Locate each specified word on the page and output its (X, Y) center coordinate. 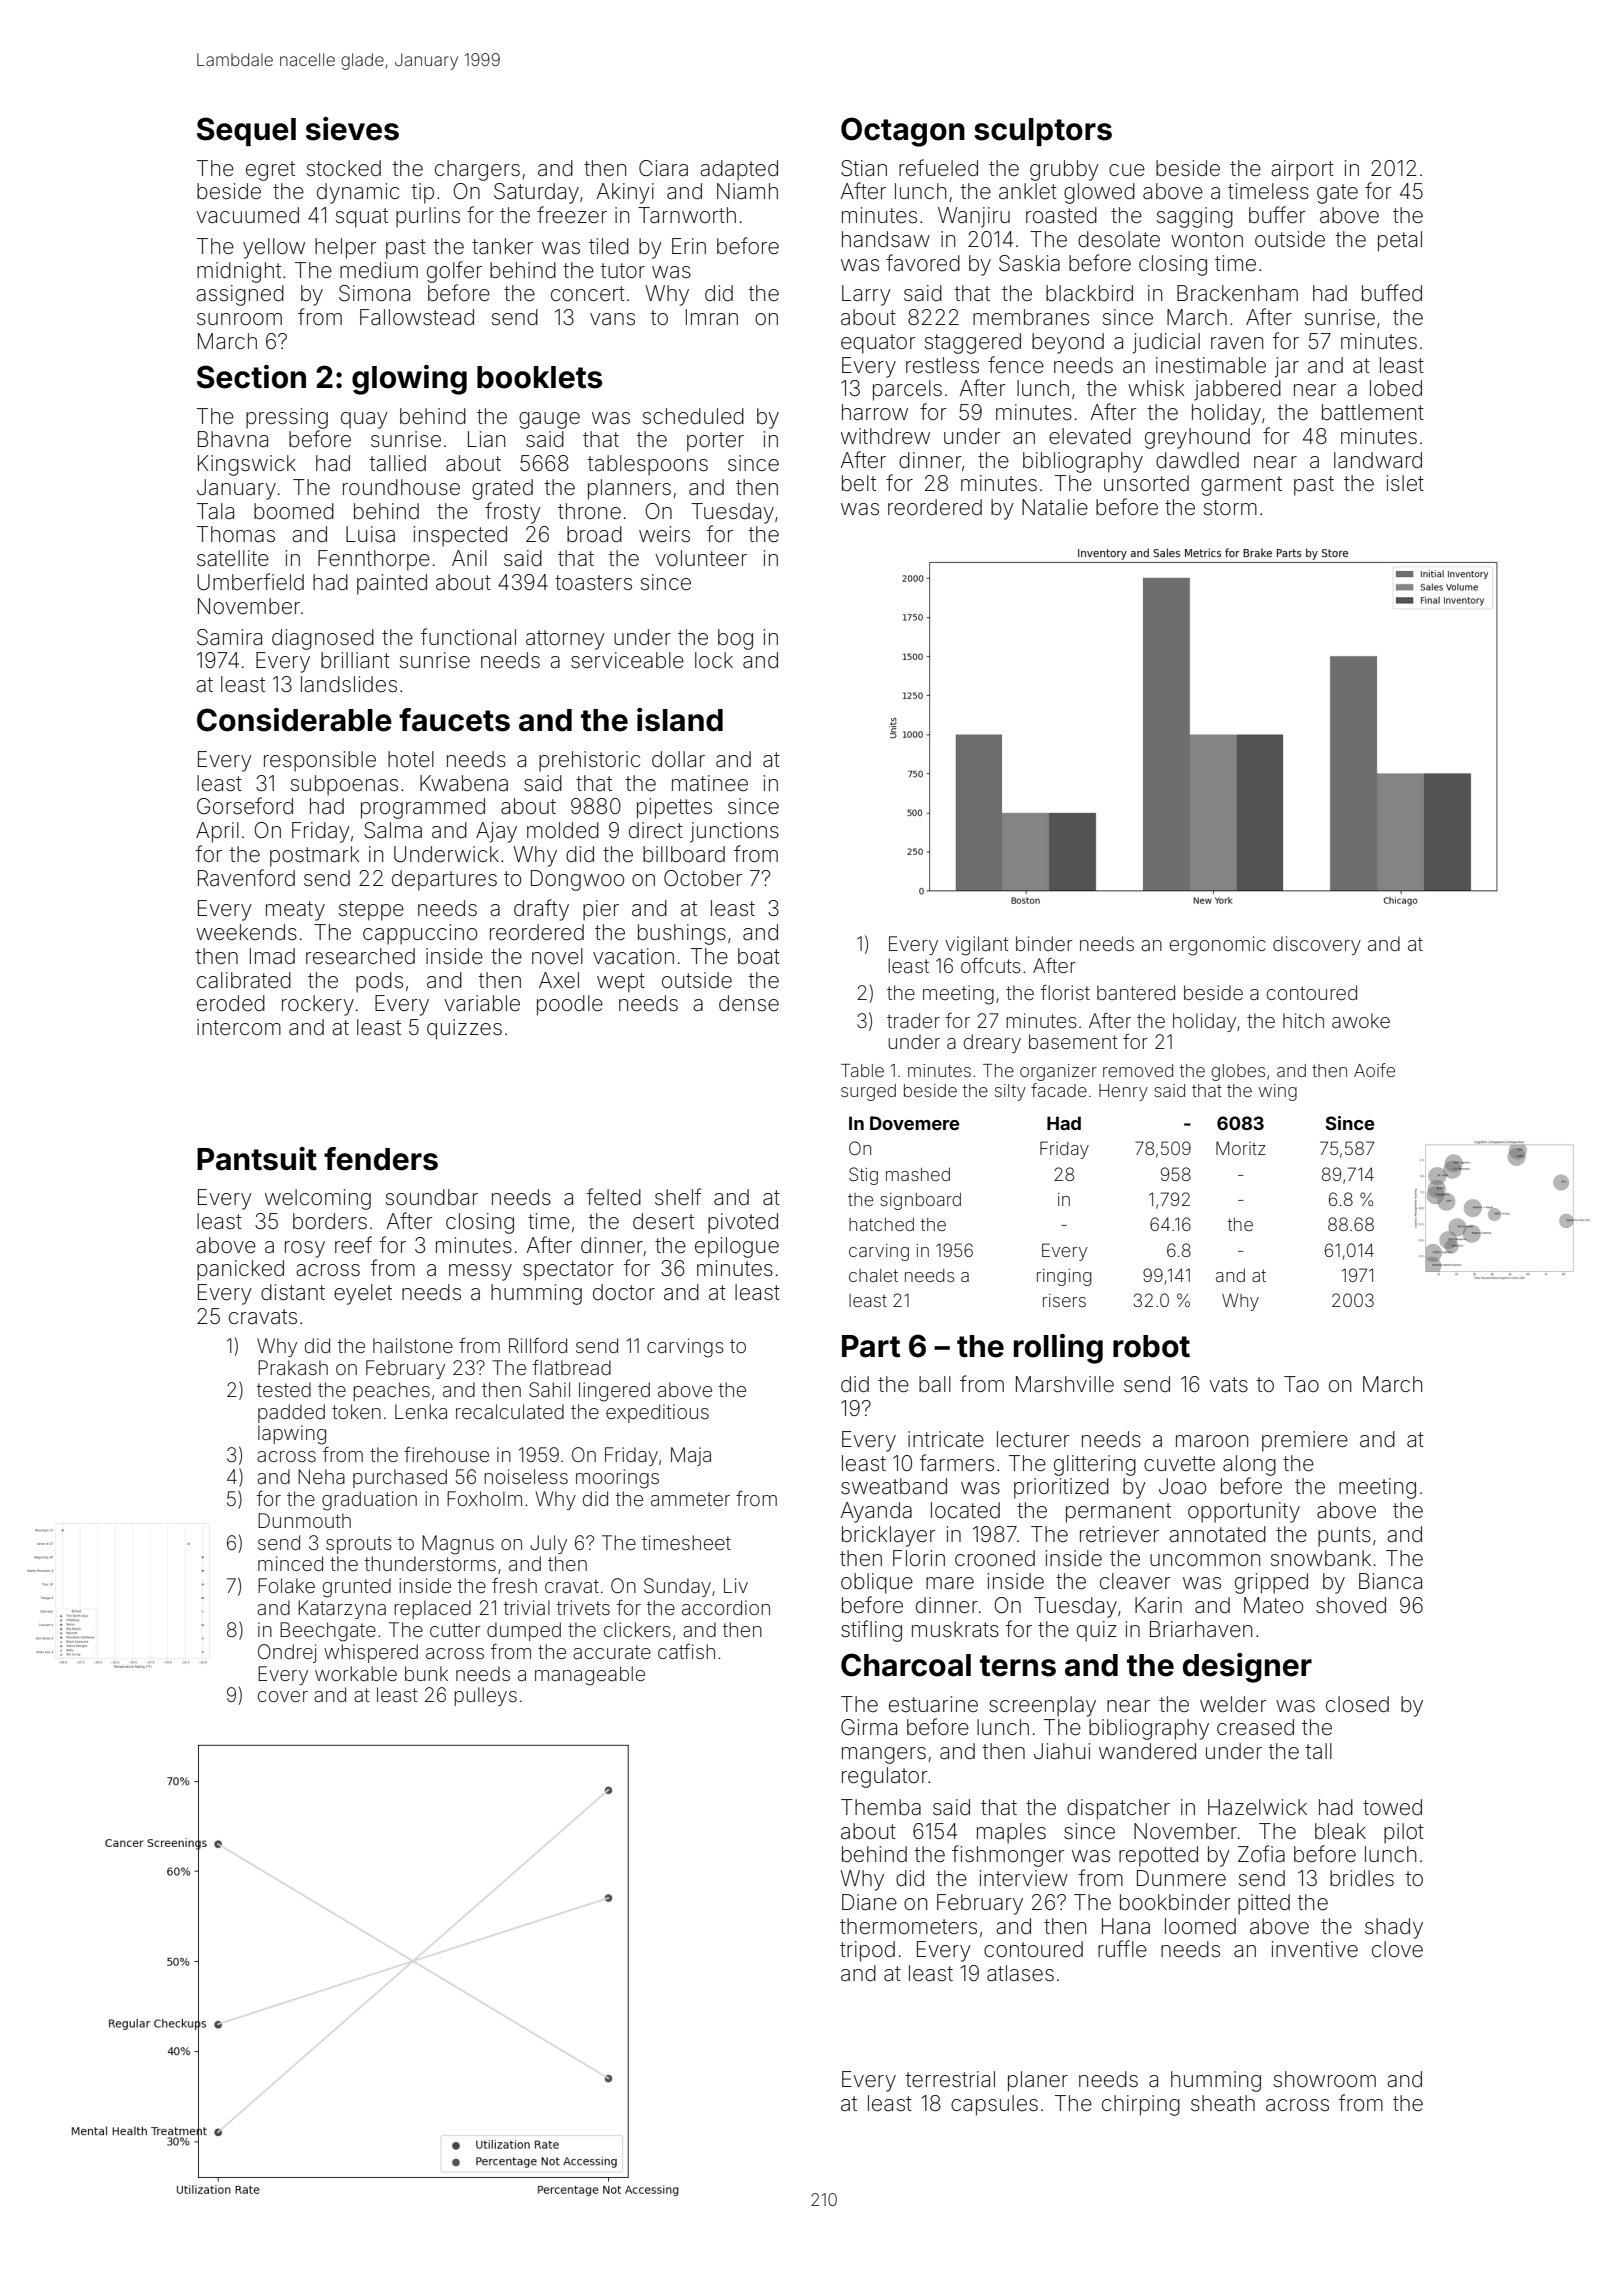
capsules (994, 2105)
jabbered (1237, 390)
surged (868, 1092)
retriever (1119, 1534)
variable (482, 1003)
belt (859, 483)
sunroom (239, 319)
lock (714, 660)
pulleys (485, 1696)
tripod (867, 1951)
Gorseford (245, 806)
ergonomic (1218, 946)
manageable (590, 1676)
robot (1151, 1346)
